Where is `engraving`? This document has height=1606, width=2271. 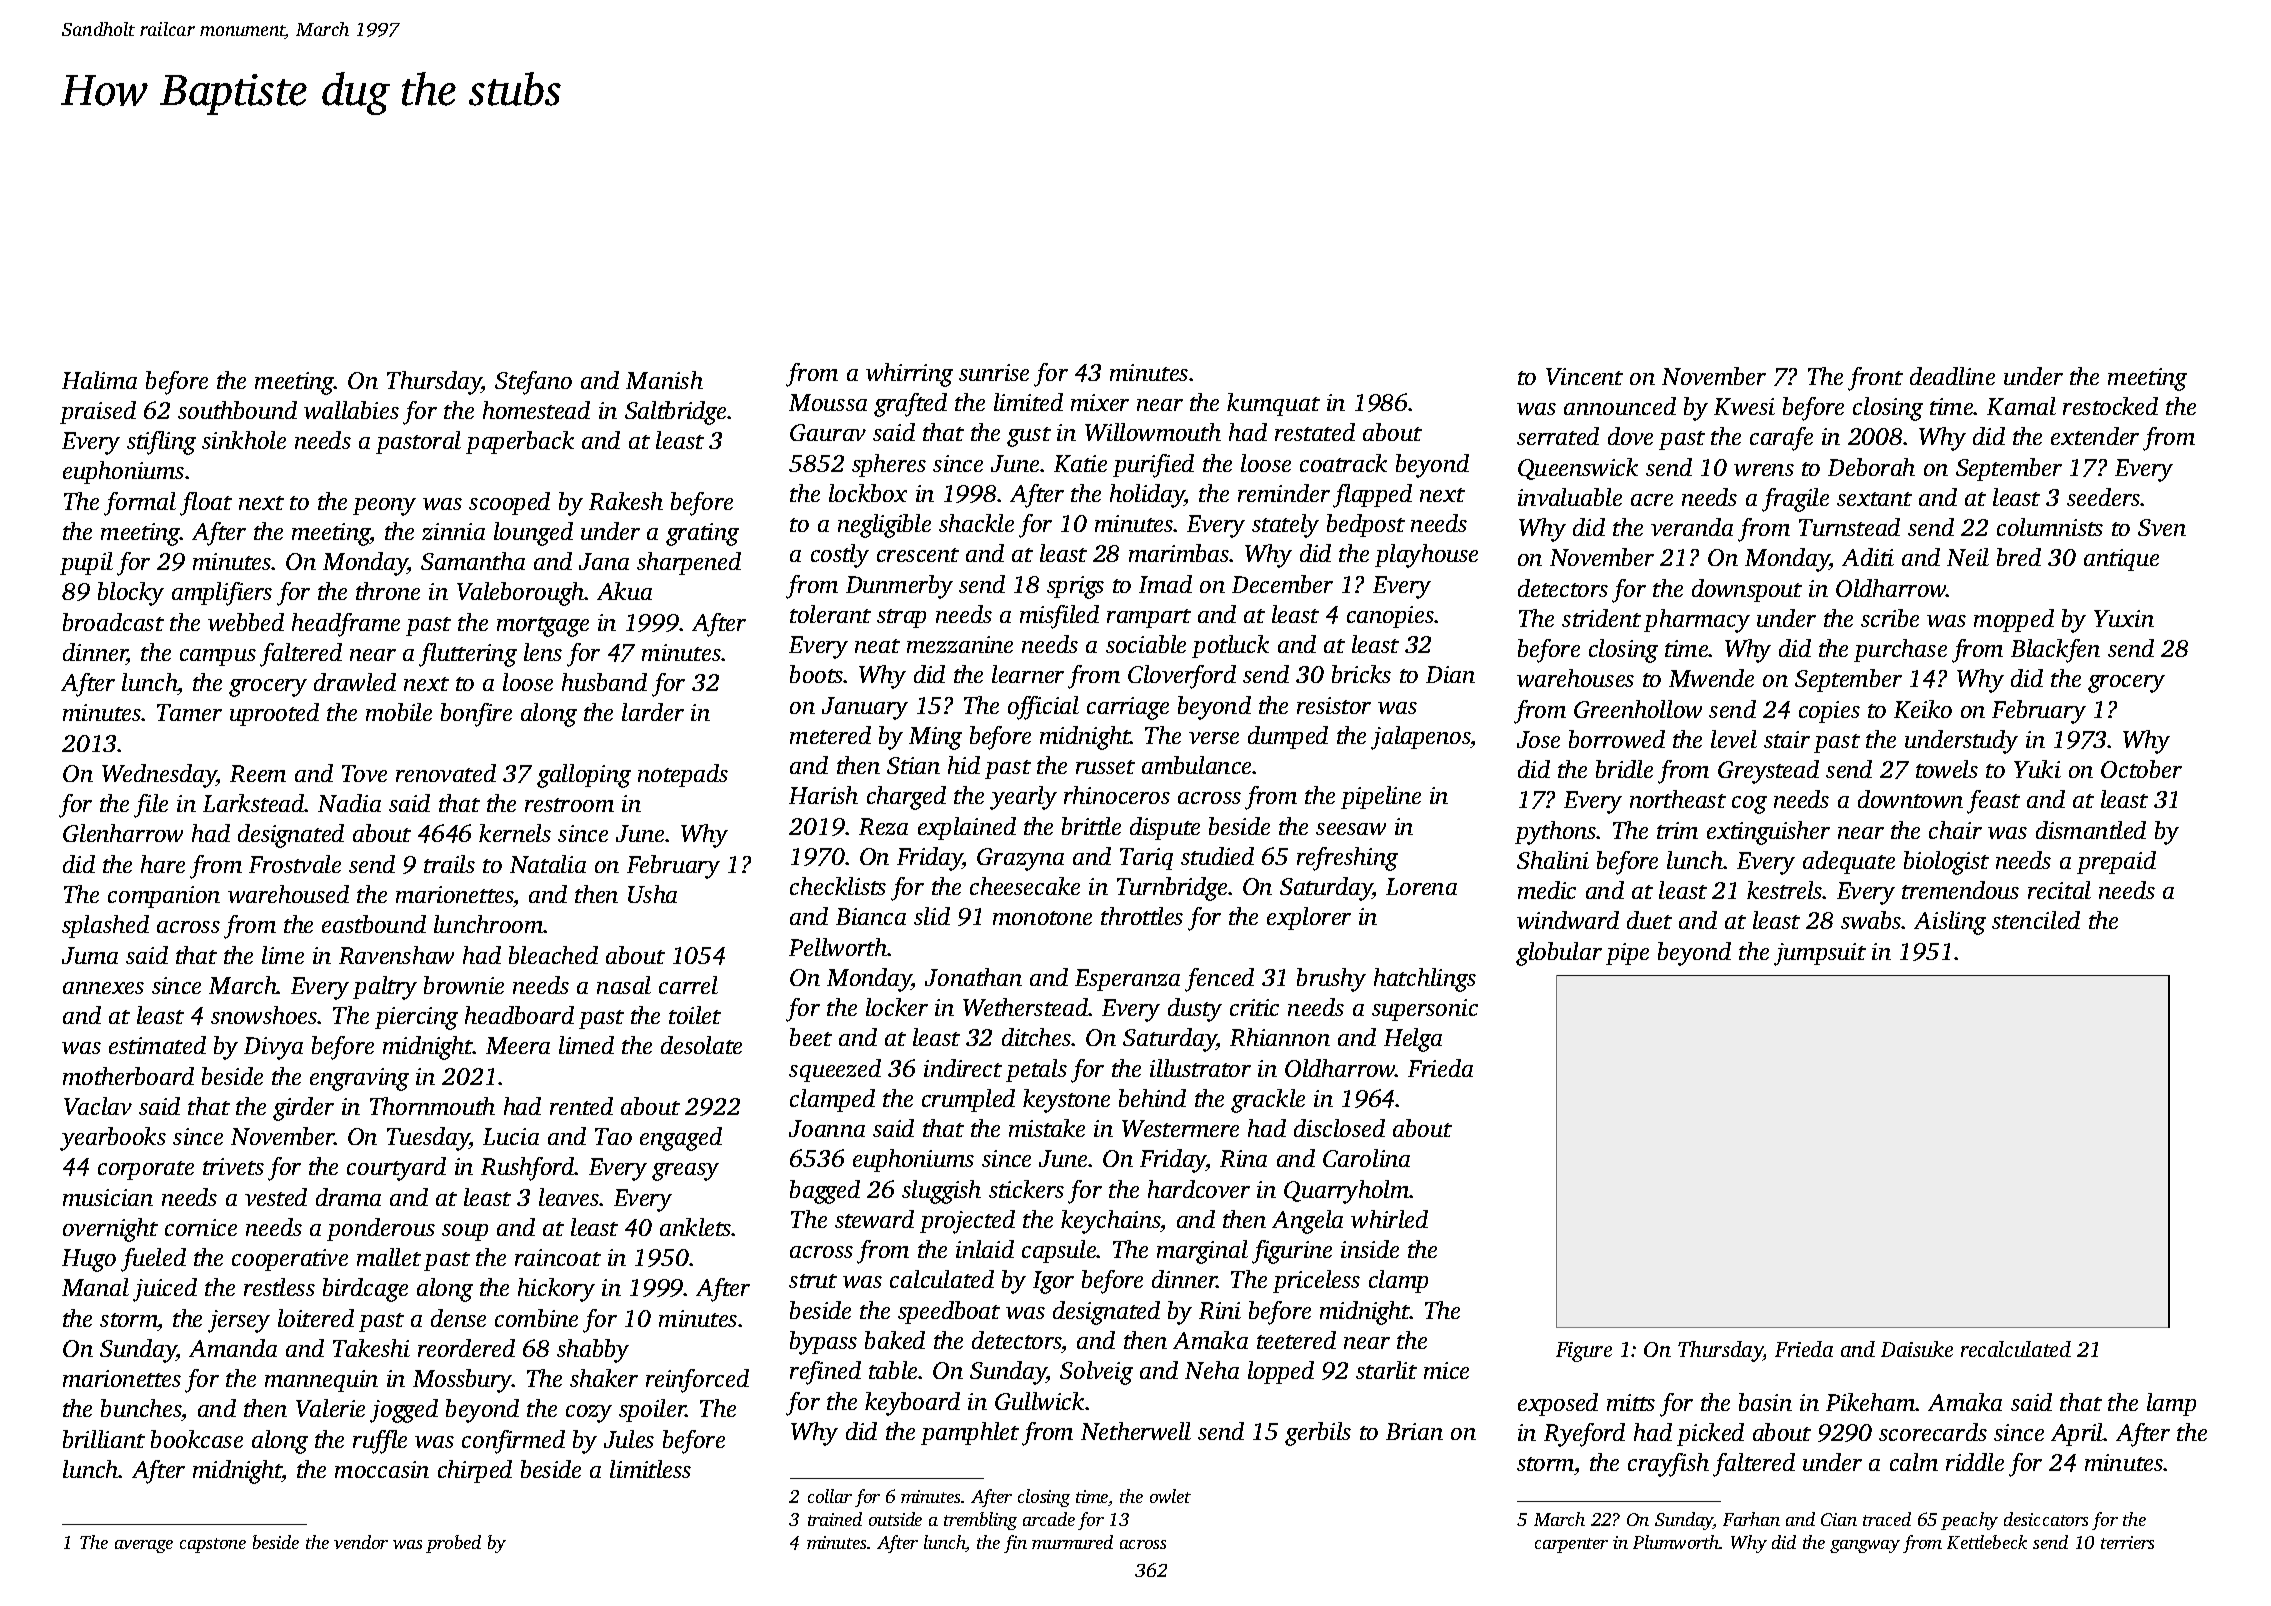 engraving is located at coordinates (359, 1079).
